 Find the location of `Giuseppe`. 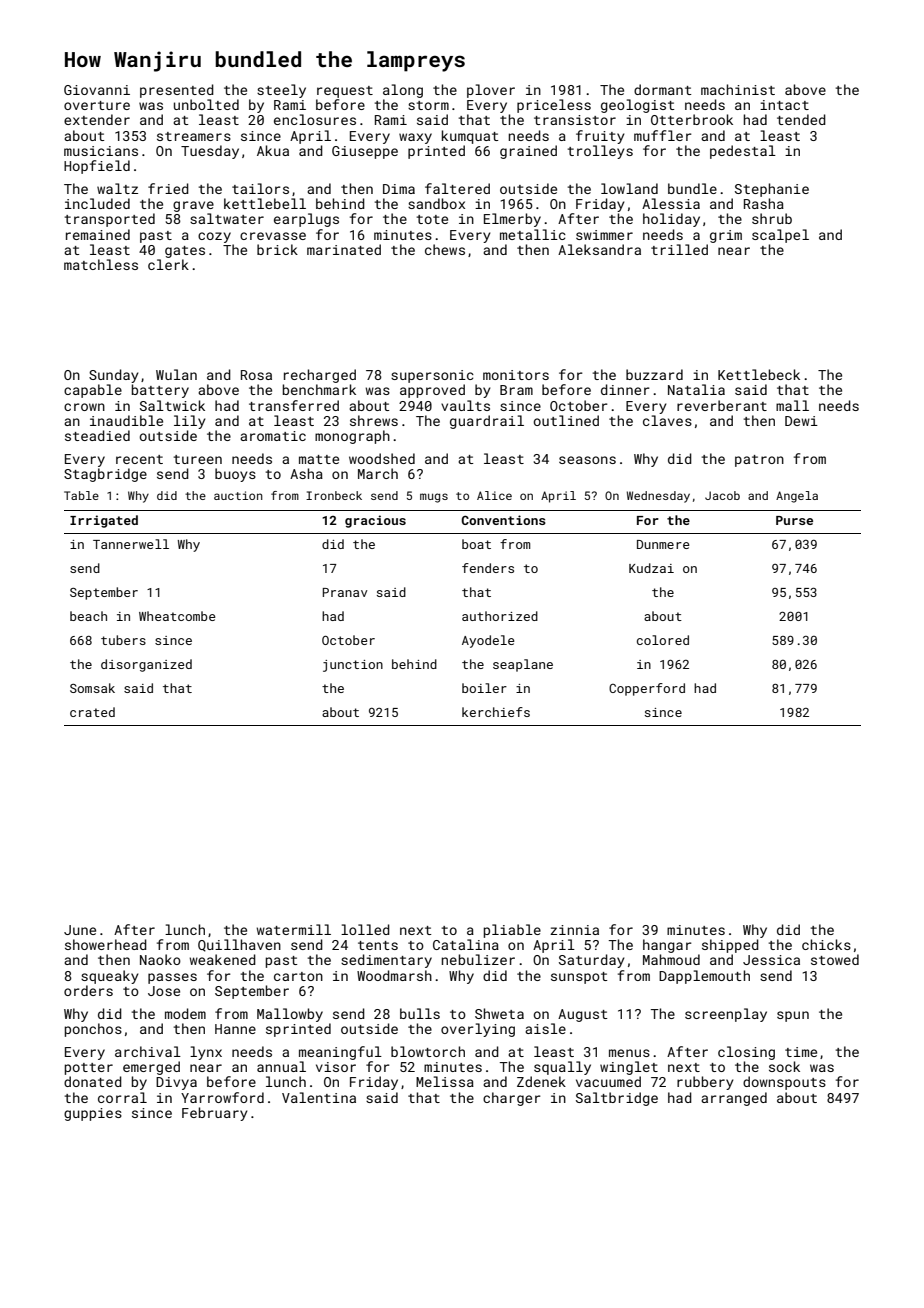

Giuseppe is located at coordinates (365, 152).
